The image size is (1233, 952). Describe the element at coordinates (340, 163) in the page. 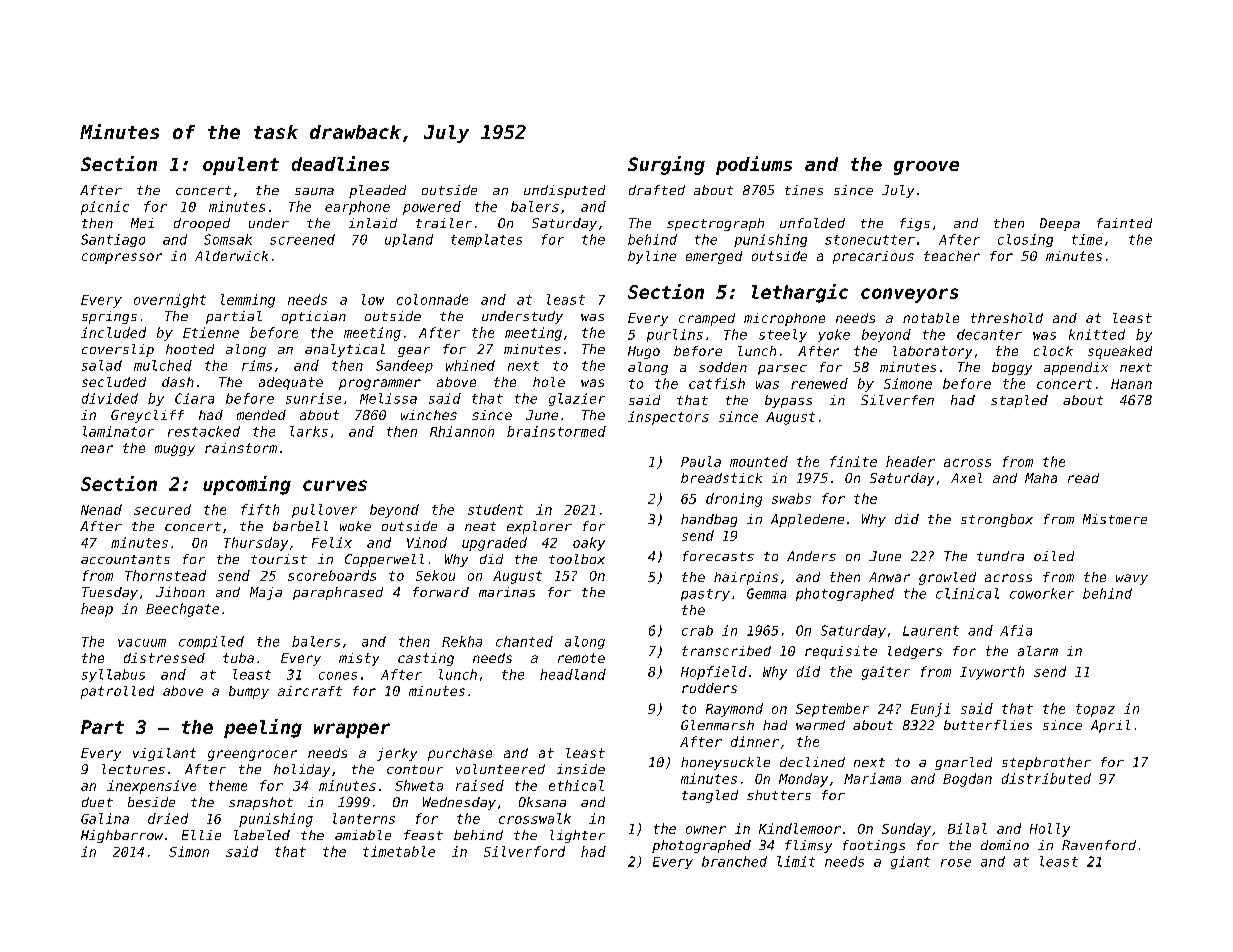

I see `deadlines` at that location.
